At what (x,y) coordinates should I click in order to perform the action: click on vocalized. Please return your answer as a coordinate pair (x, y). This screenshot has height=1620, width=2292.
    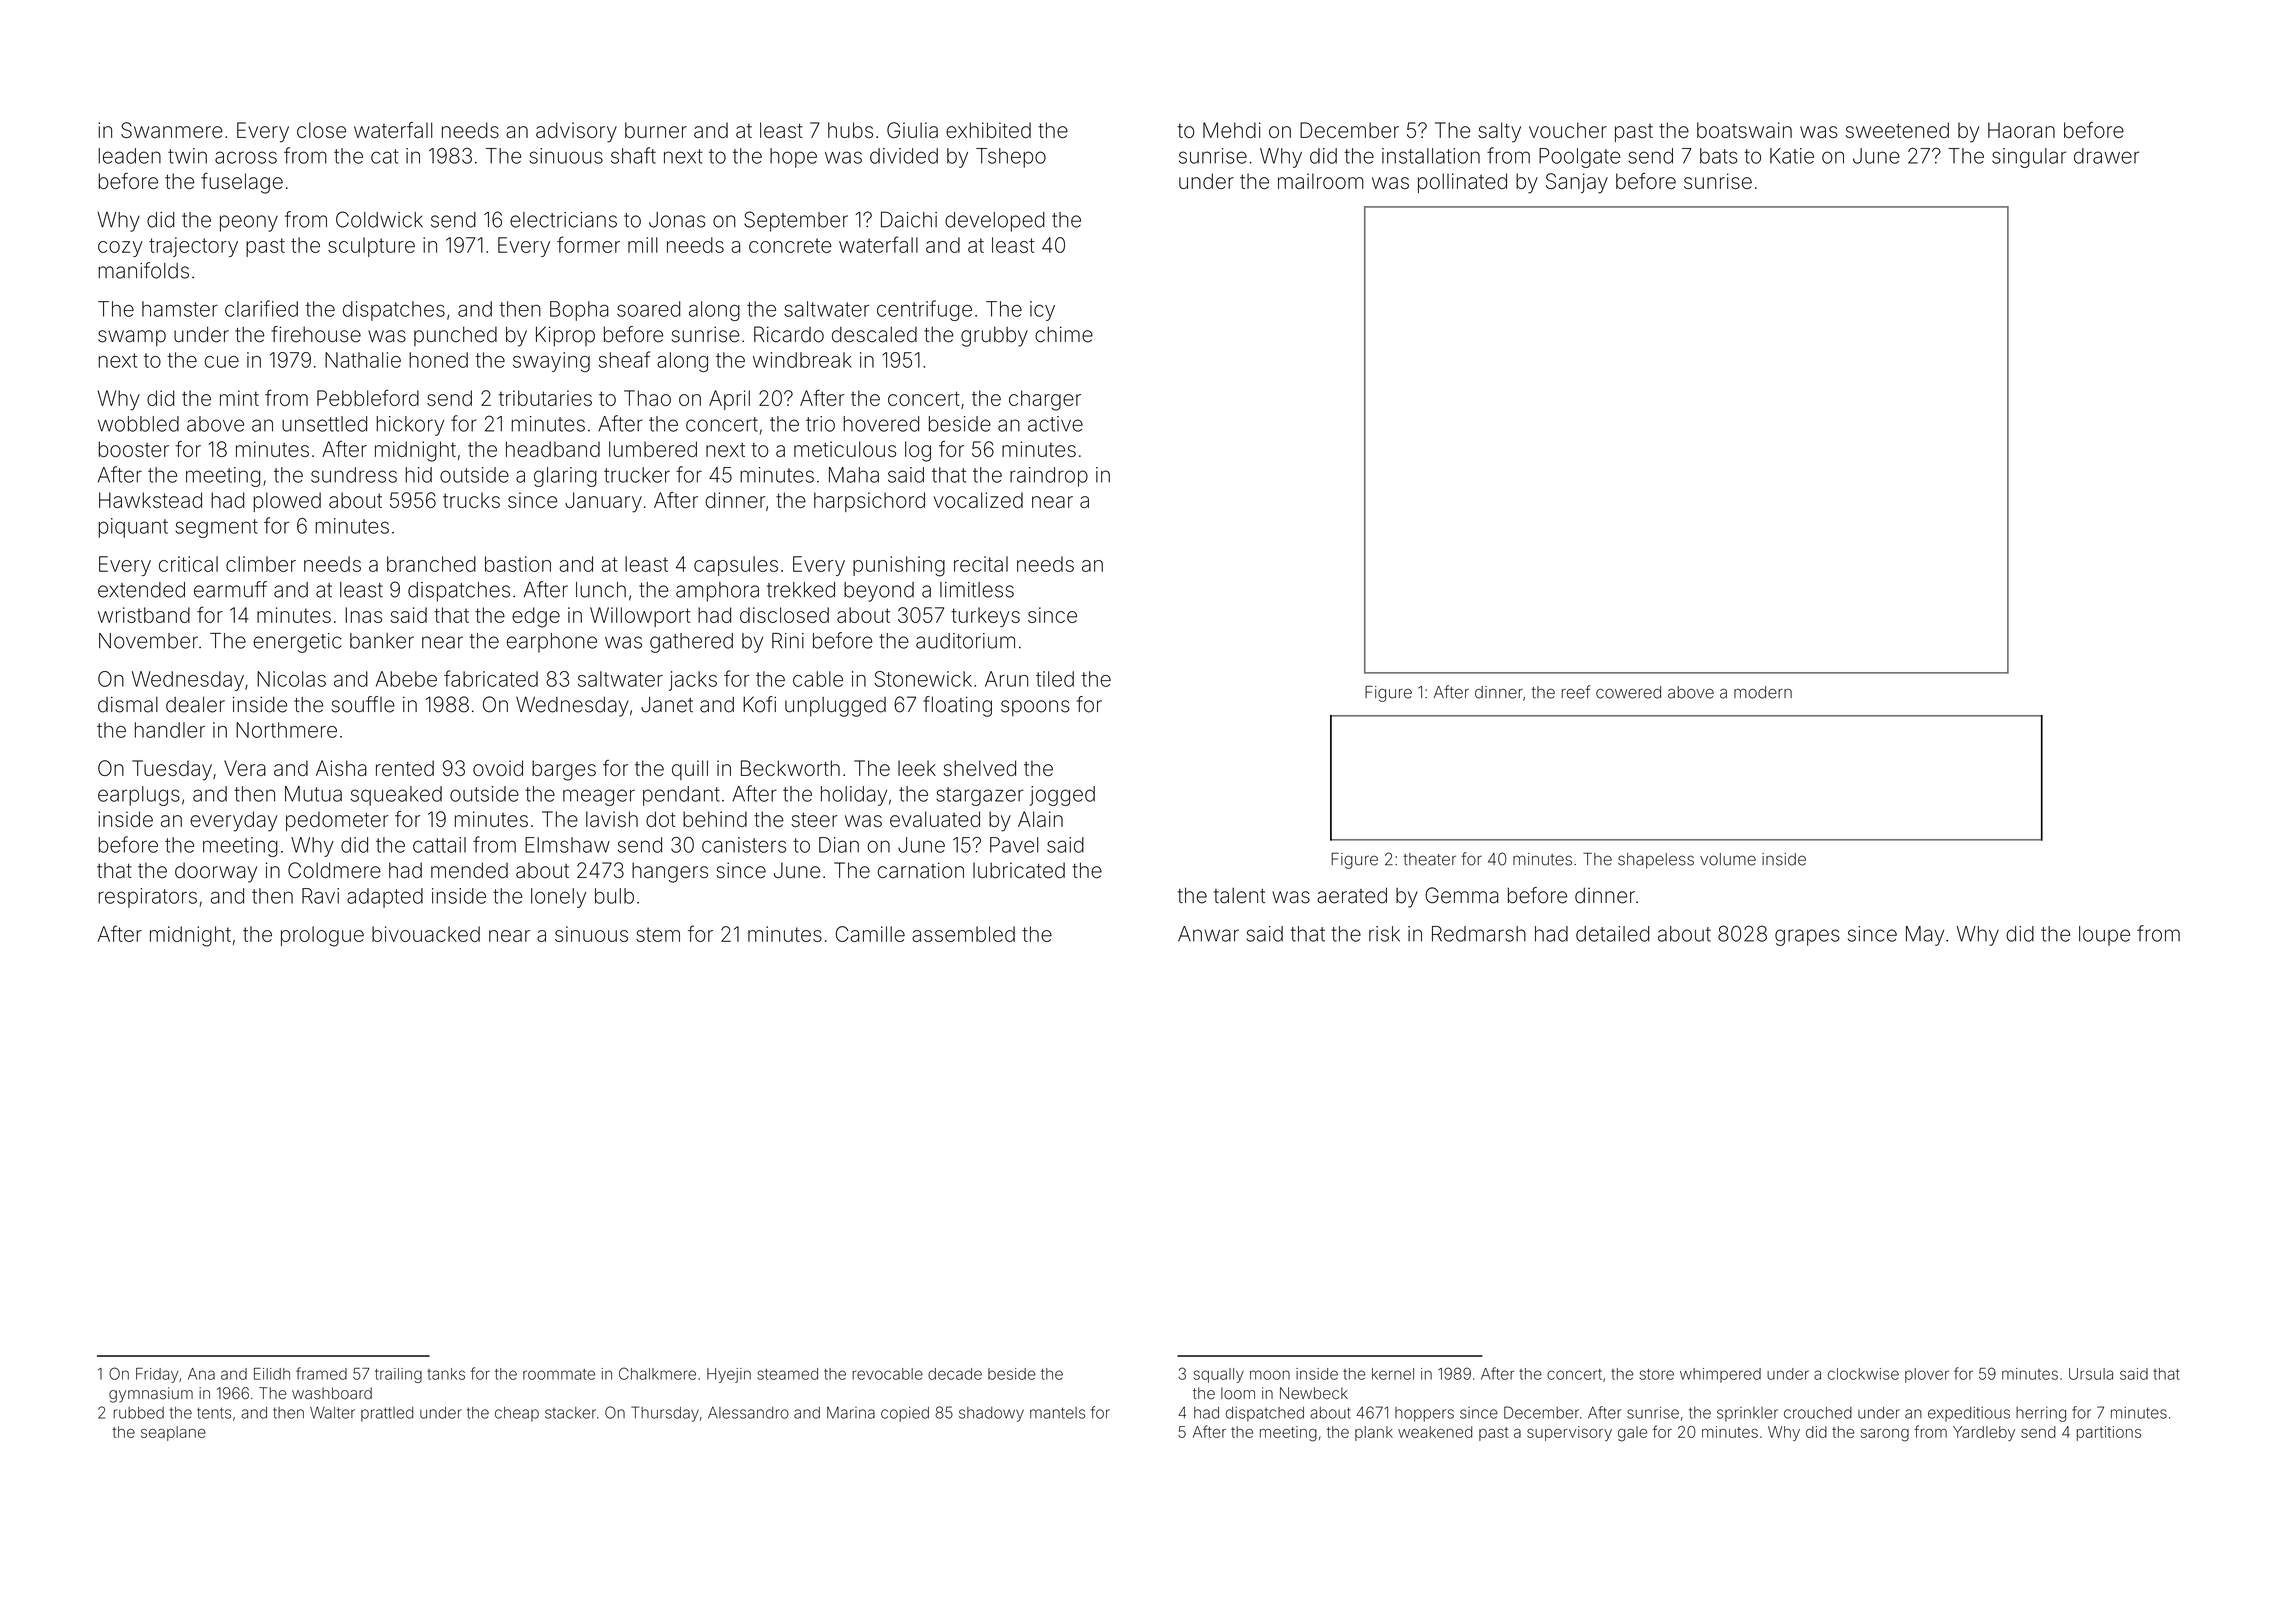
    Looking at the image, I should click on (978, 500).
